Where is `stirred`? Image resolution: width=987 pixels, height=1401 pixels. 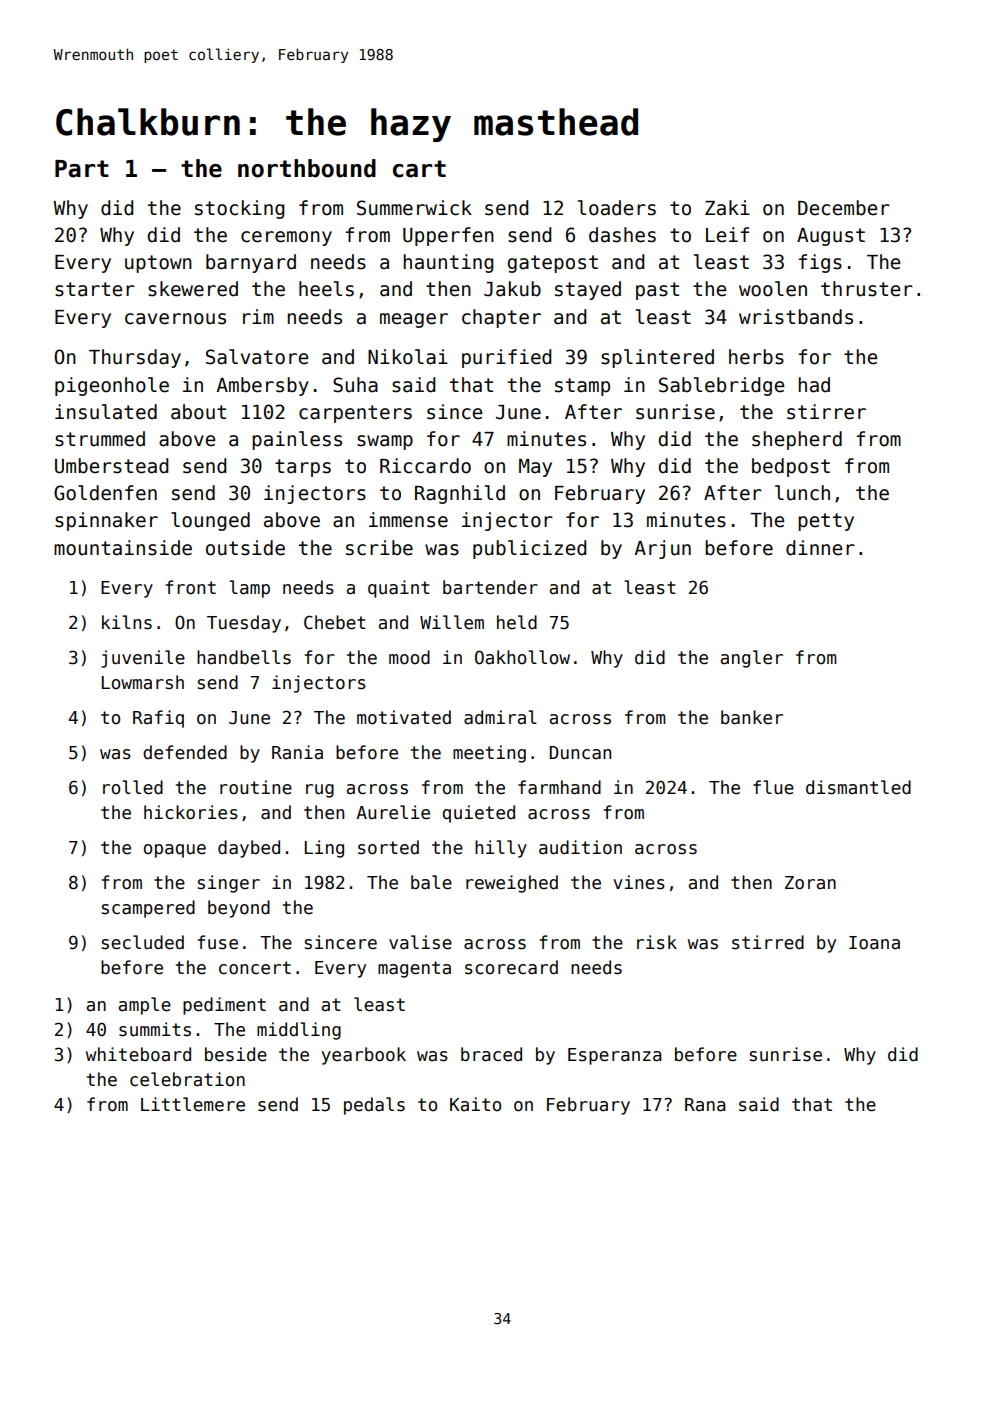
stirred is located at coordinates (768, 942).
